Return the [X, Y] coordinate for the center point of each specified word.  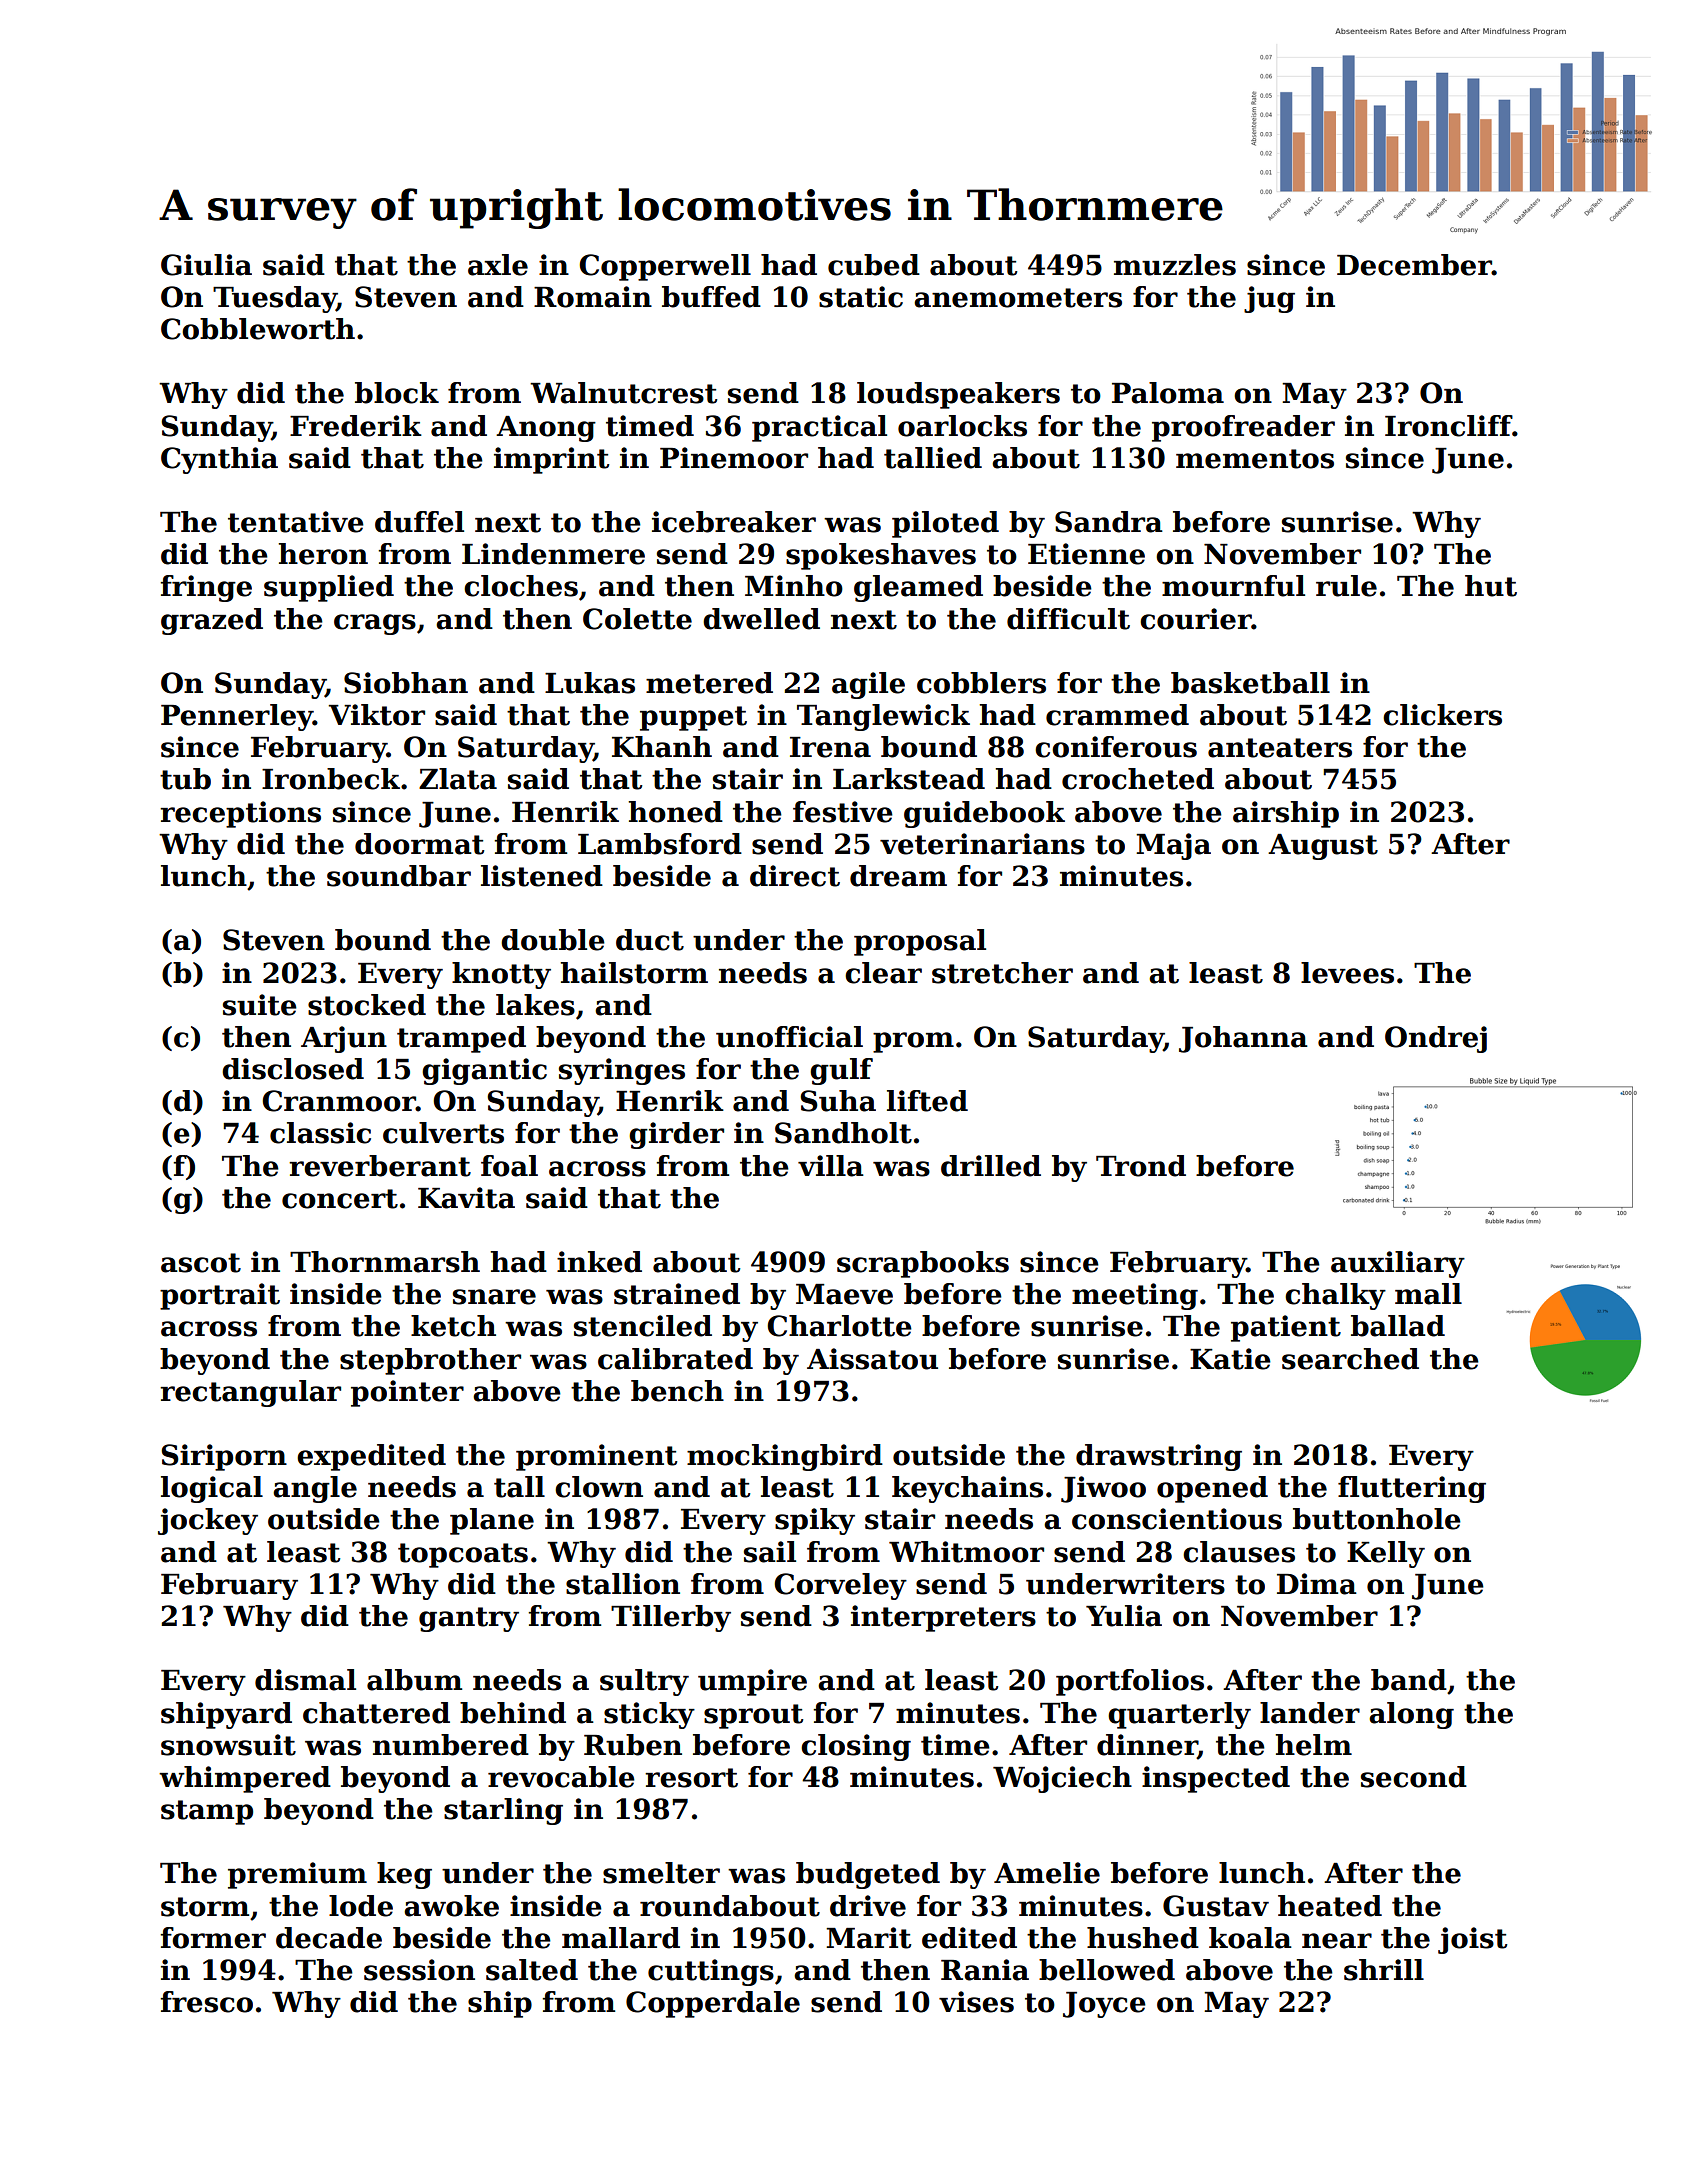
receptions [240, 814]
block [397, 393]
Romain [593, 297]
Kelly [1386, 1554]
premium [297, 1875]
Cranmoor [339, 1101]
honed [676, 812]
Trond [1141, 1166]
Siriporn [224, 1457]
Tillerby [671, 1618]
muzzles [1175, 265]
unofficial [789, 1037]
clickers [1442, 715]
